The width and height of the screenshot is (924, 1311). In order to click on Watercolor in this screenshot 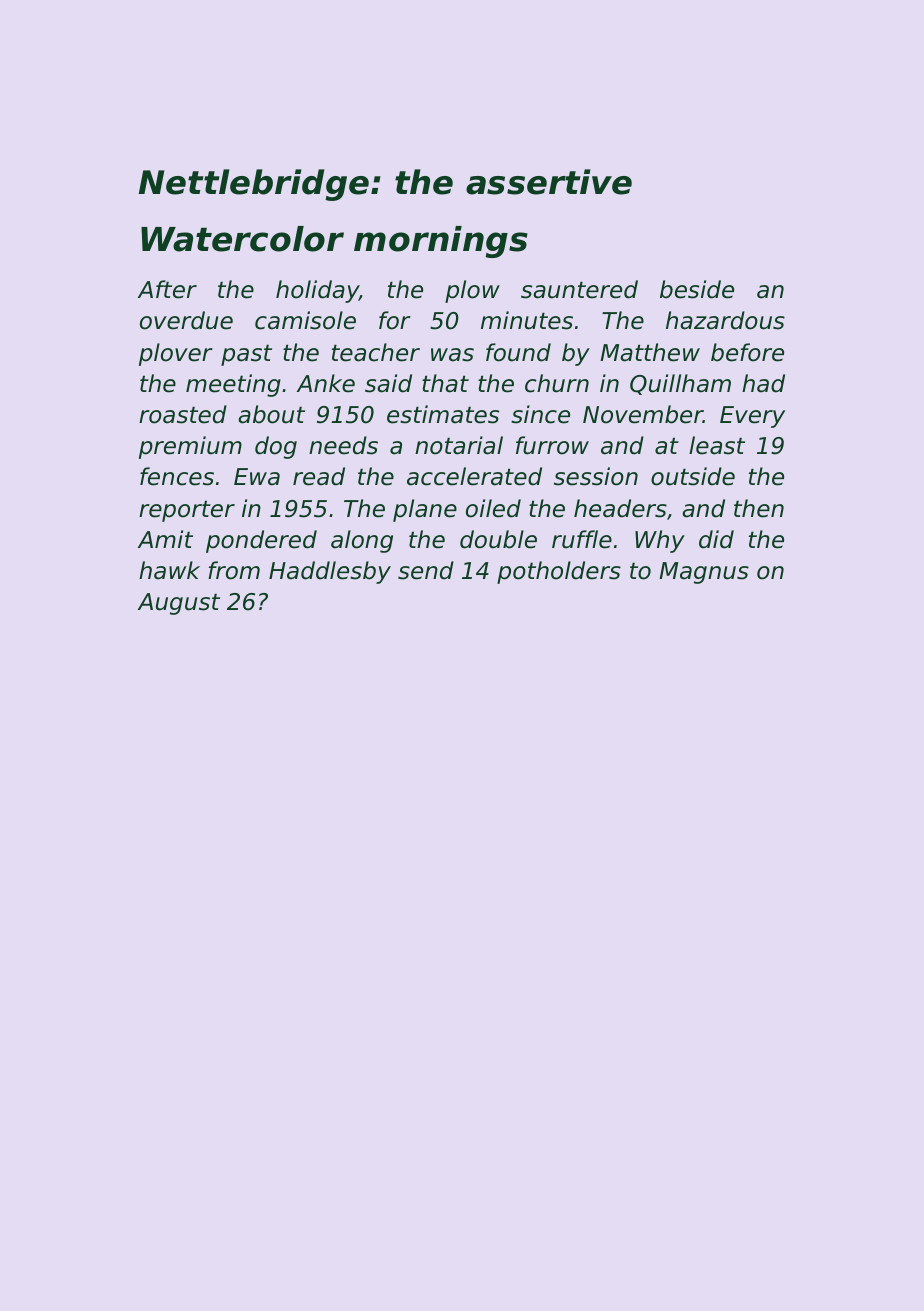, I will do `click(242, 239)`.
